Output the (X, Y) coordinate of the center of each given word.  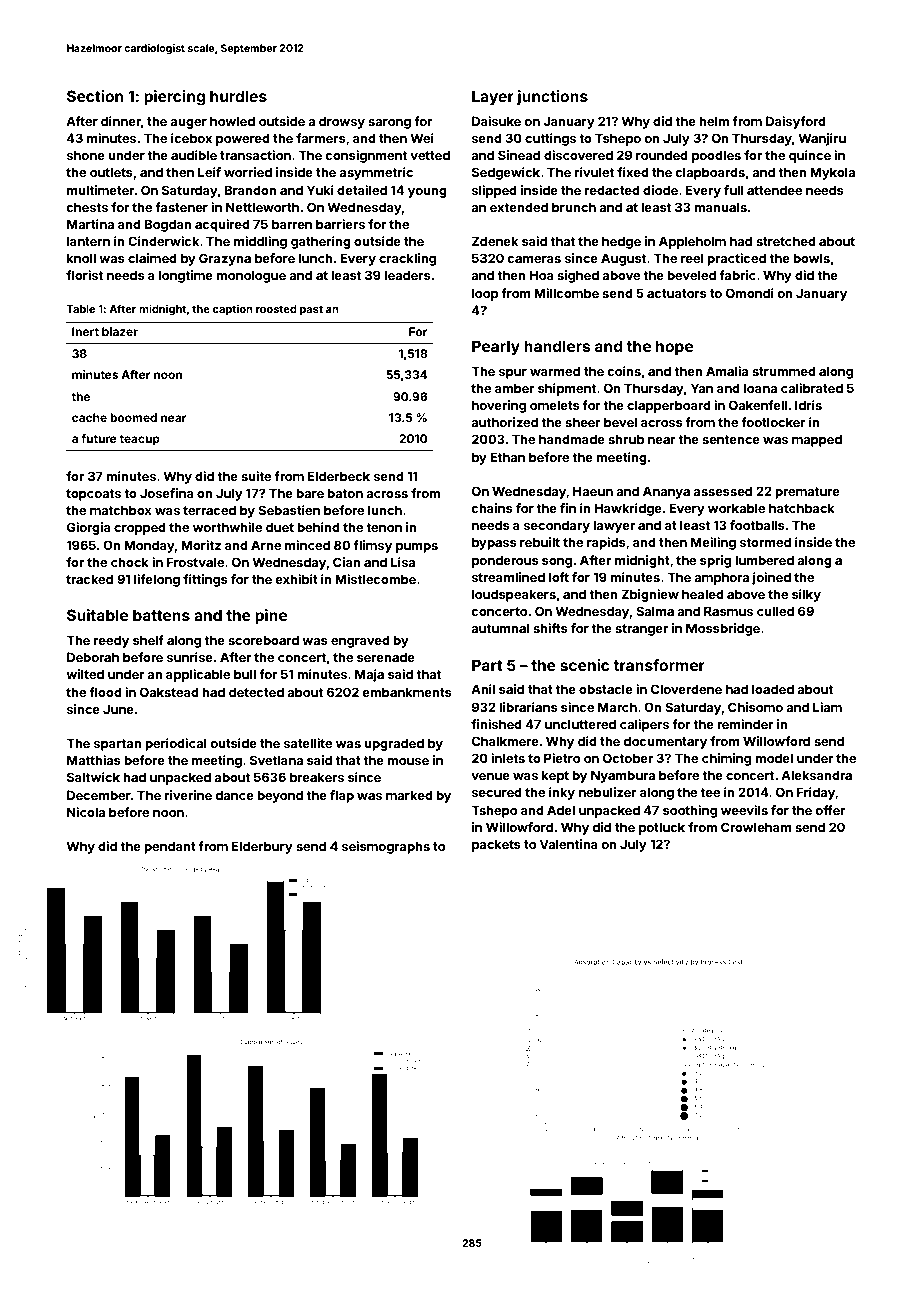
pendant (170, 847)
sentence (731, 439)
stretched (786, 241)
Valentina (569, 844)
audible (194, 155)
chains (492, 508)
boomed (133, 417)
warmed (555, 371)
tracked (89, 579)
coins (624, 371)
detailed (362, 190)
